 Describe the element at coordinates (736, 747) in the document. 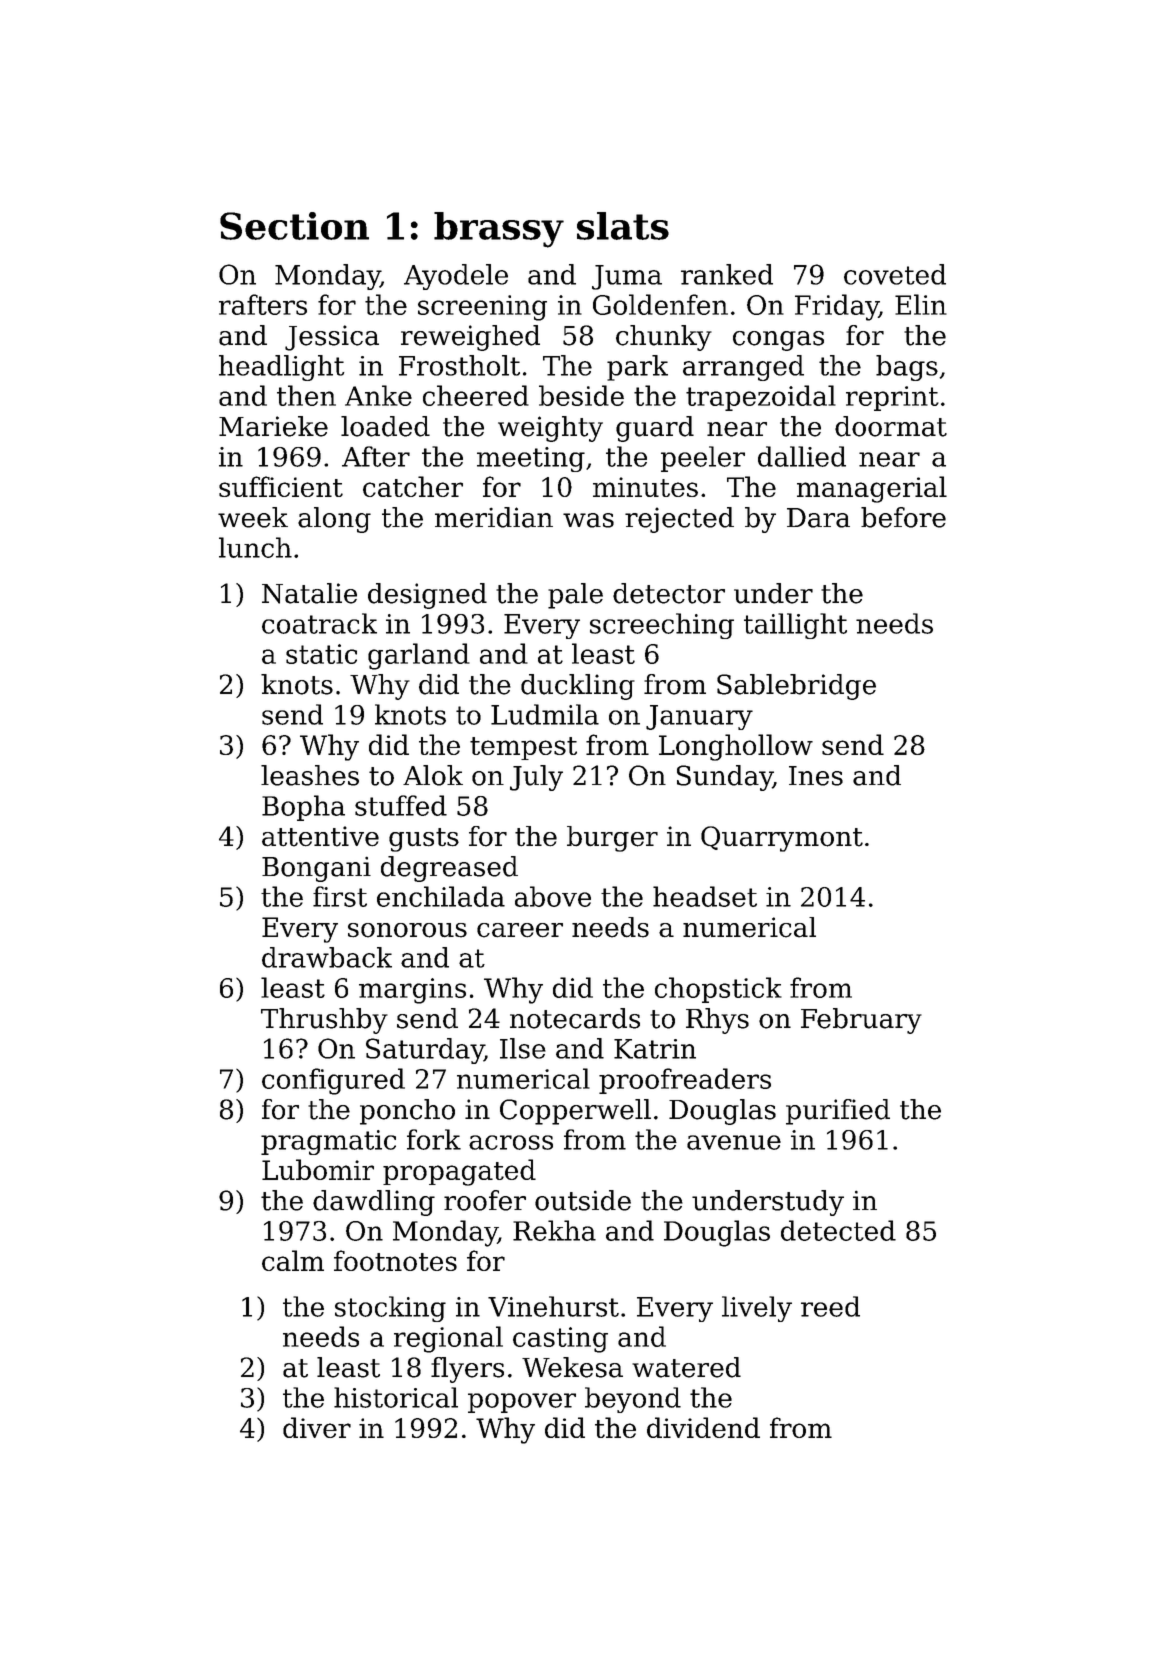

I see `Longhollow` at that location.
